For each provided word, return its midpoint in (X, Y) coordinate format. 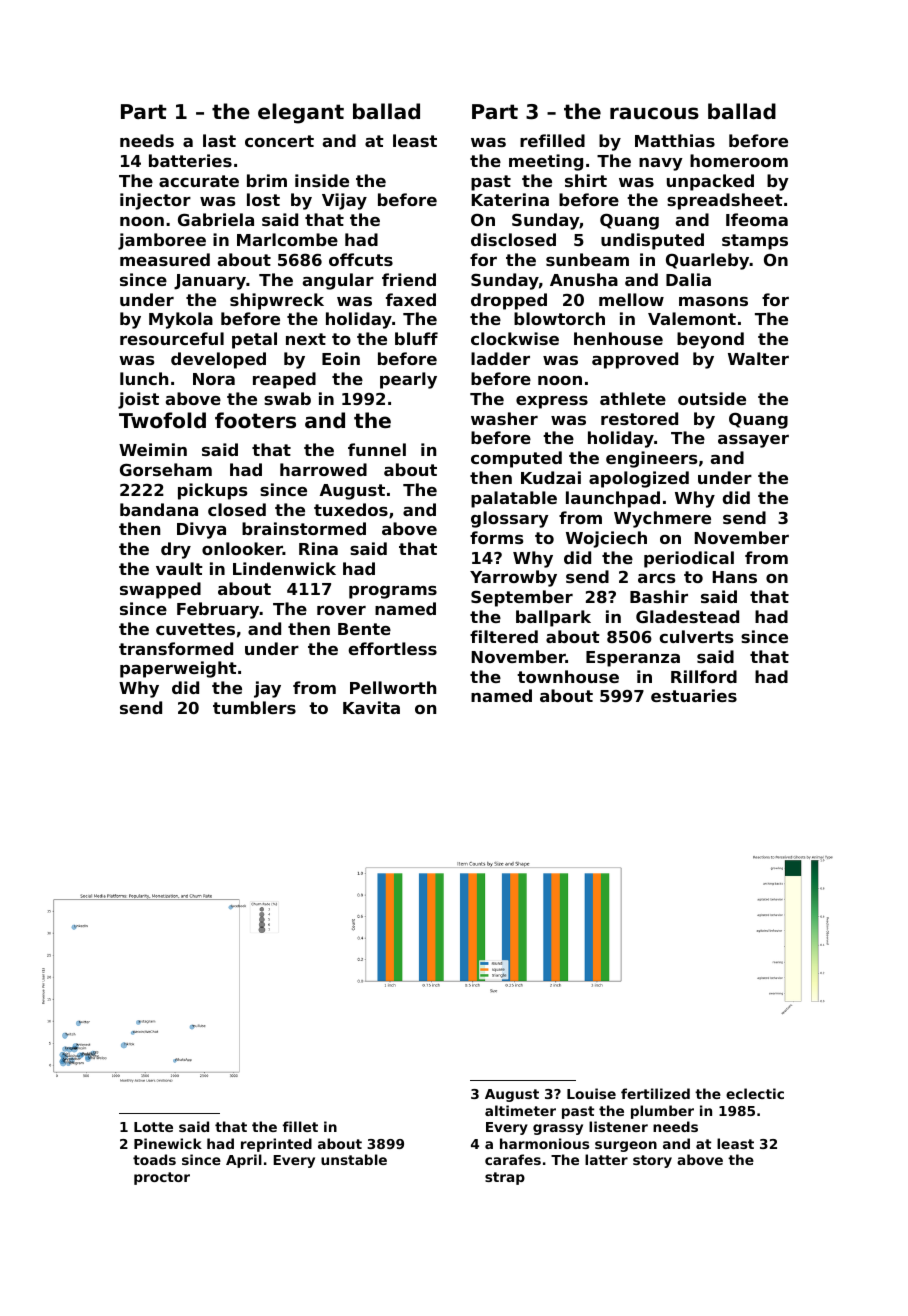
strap (505, 1178)
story (652, 1161)
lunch (144, 378)
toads (154, 1159)
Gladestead (687, 616)
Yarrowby (513, 578)
